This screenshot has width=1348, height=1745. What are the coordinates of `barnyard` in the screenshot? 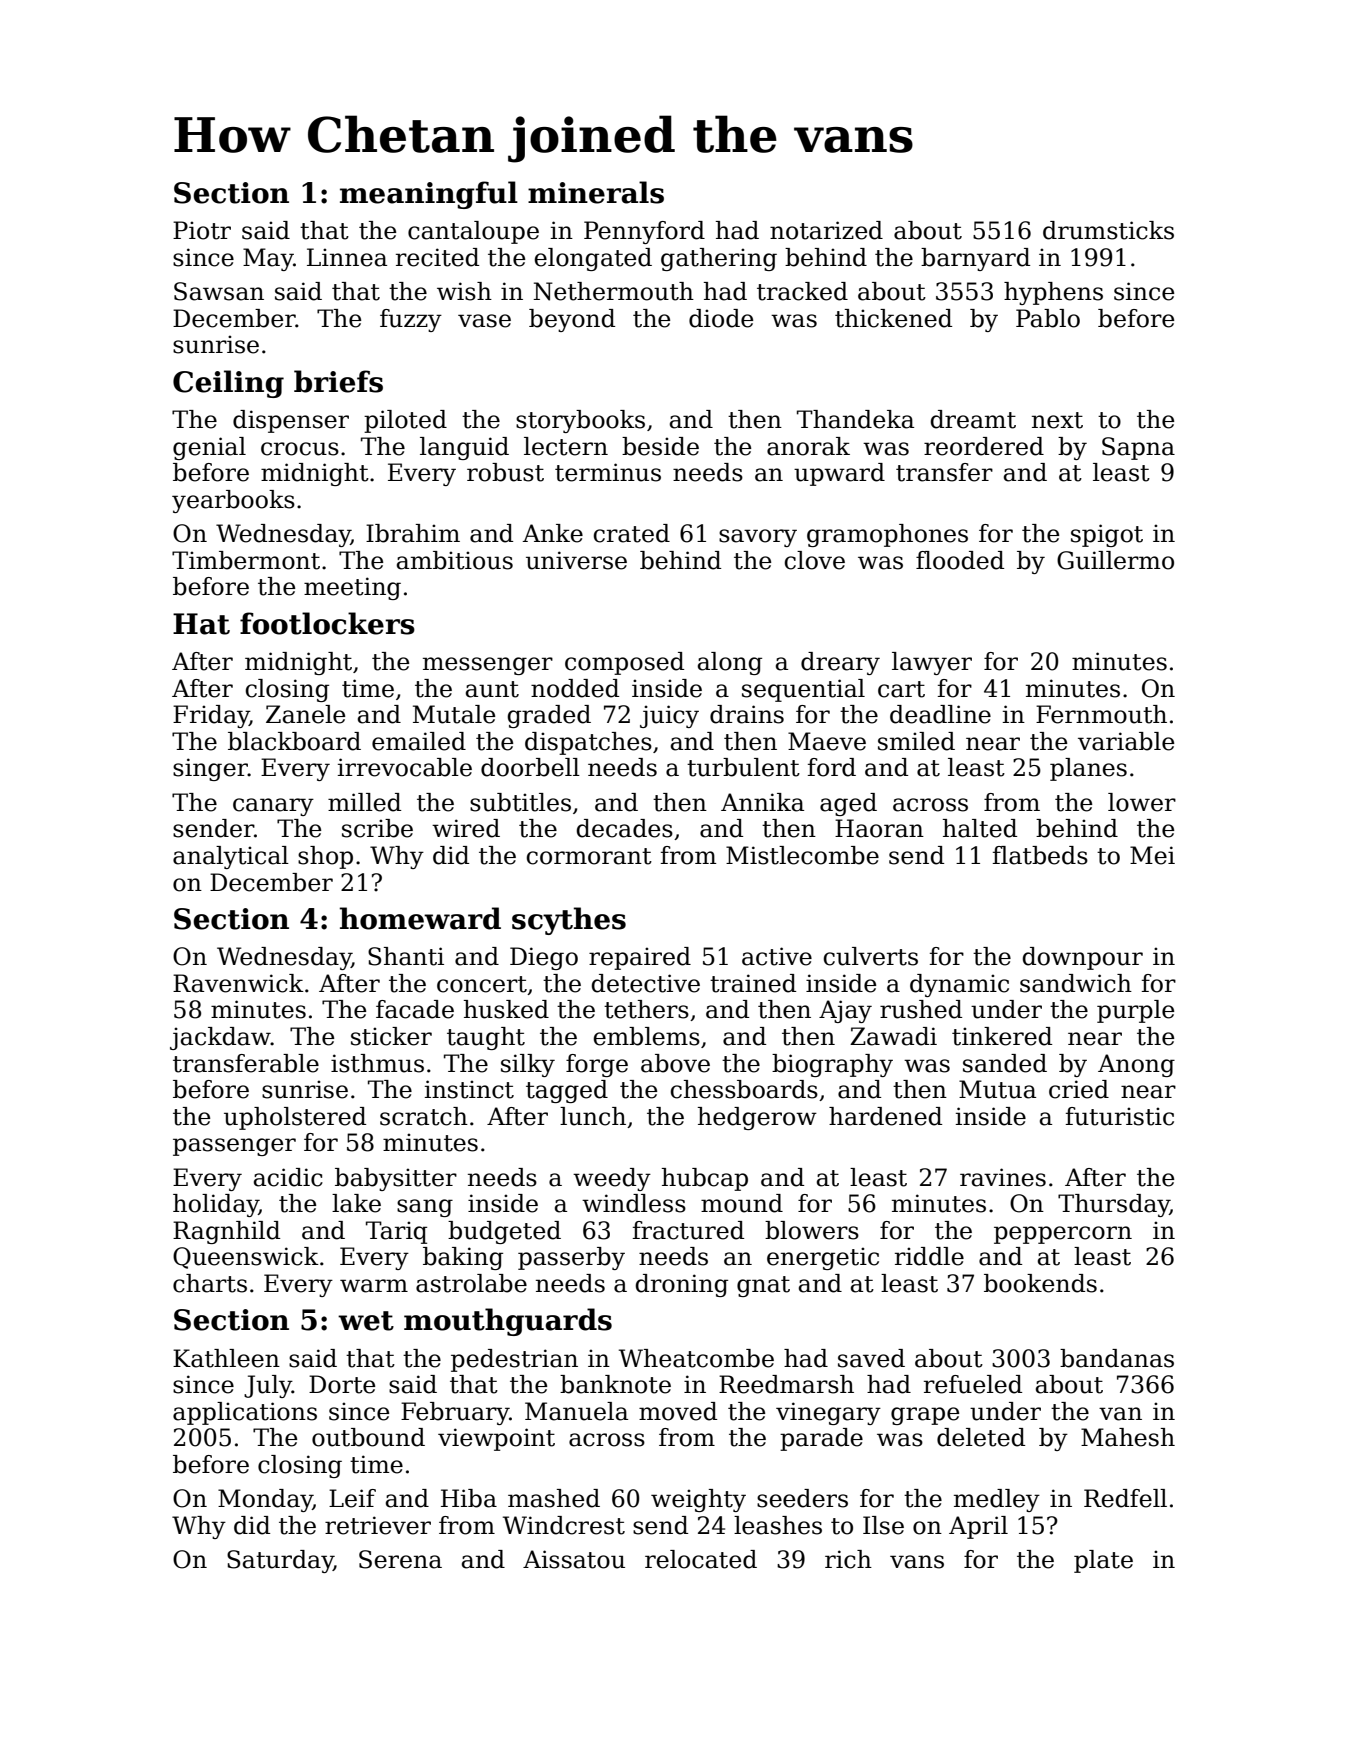 It's located at (975, 259).
